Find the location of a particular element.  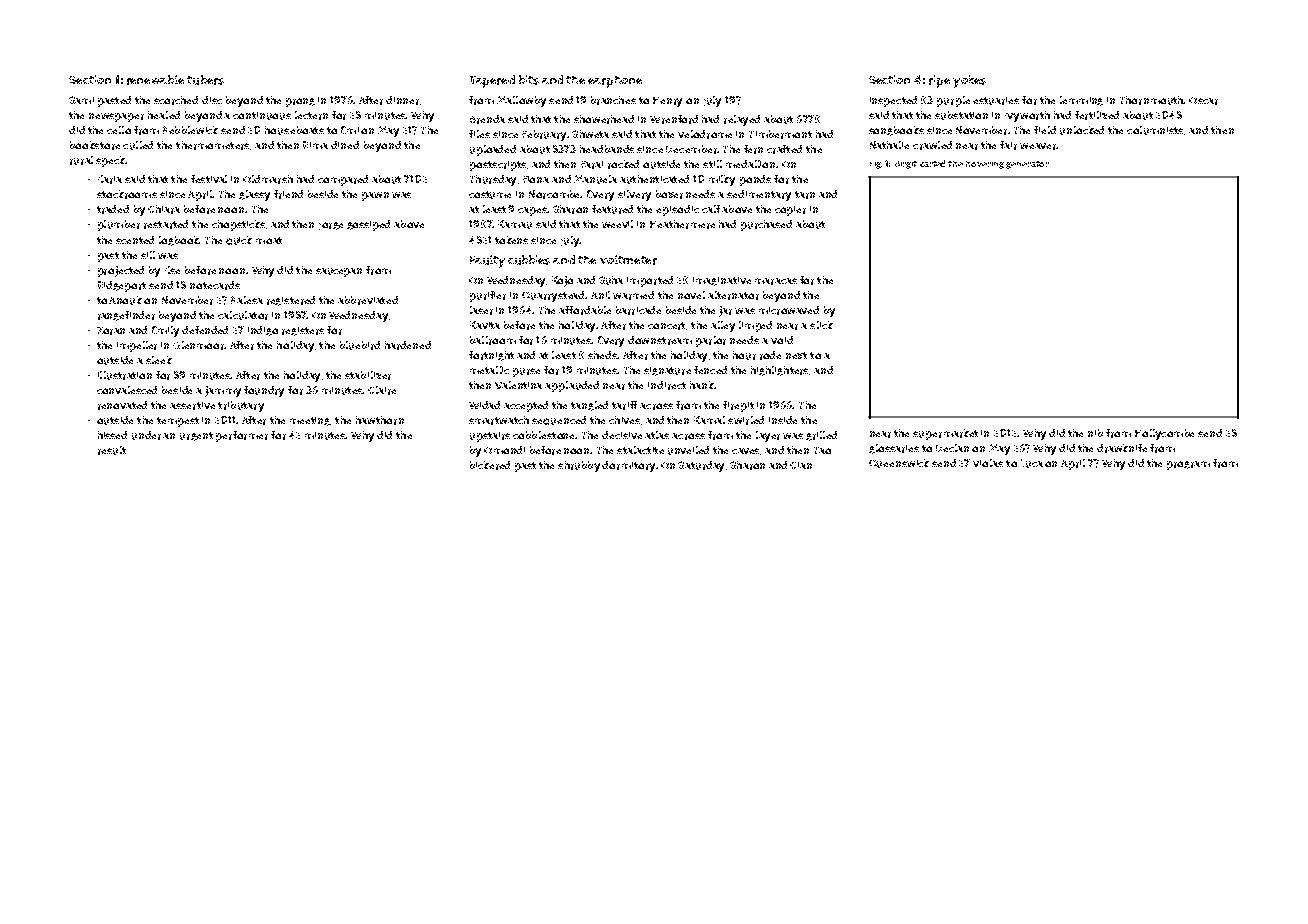

next is located at coordinates (796, 355).
